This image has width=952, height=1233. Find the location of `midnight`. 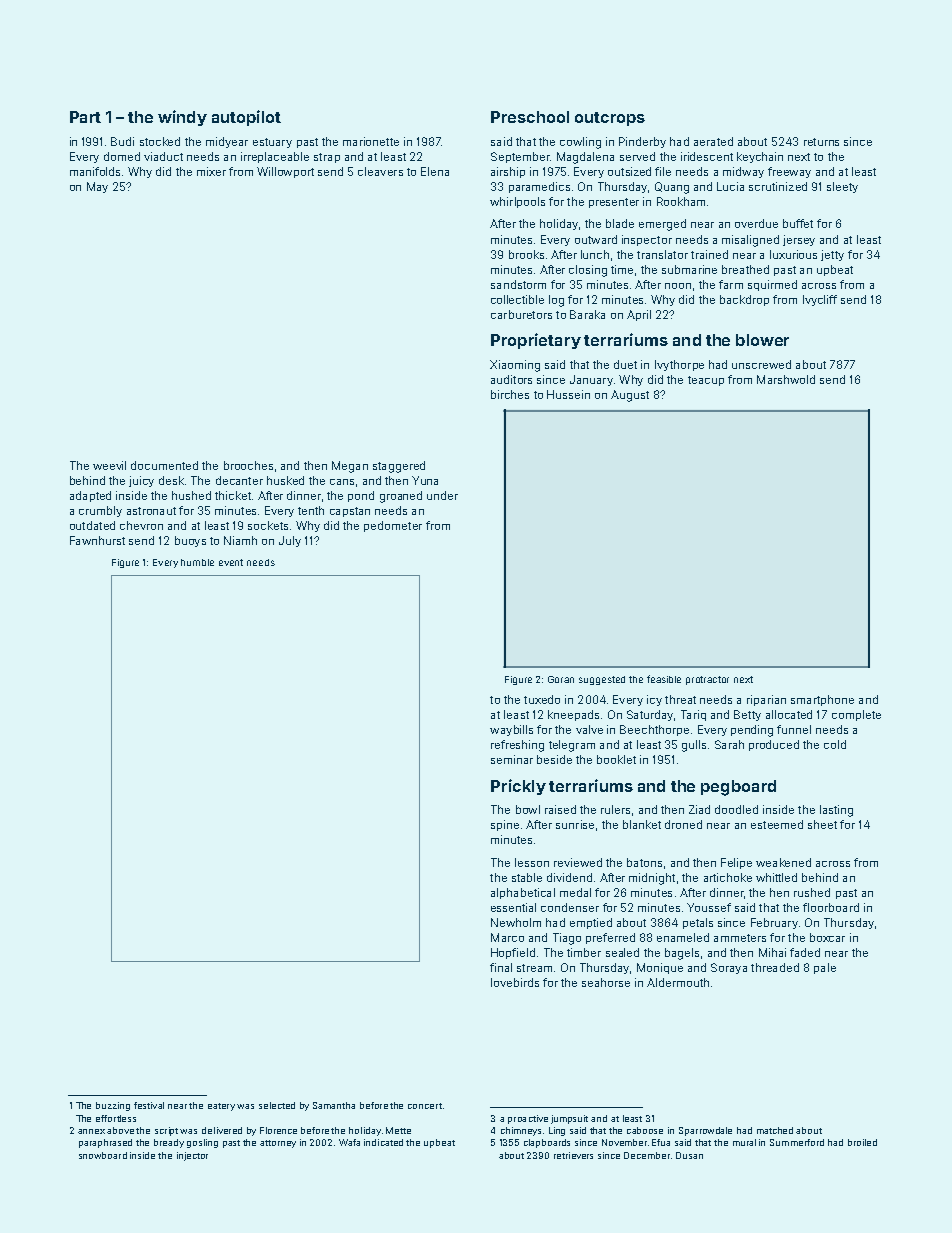

midnight is located at coordinates (652, 879).
